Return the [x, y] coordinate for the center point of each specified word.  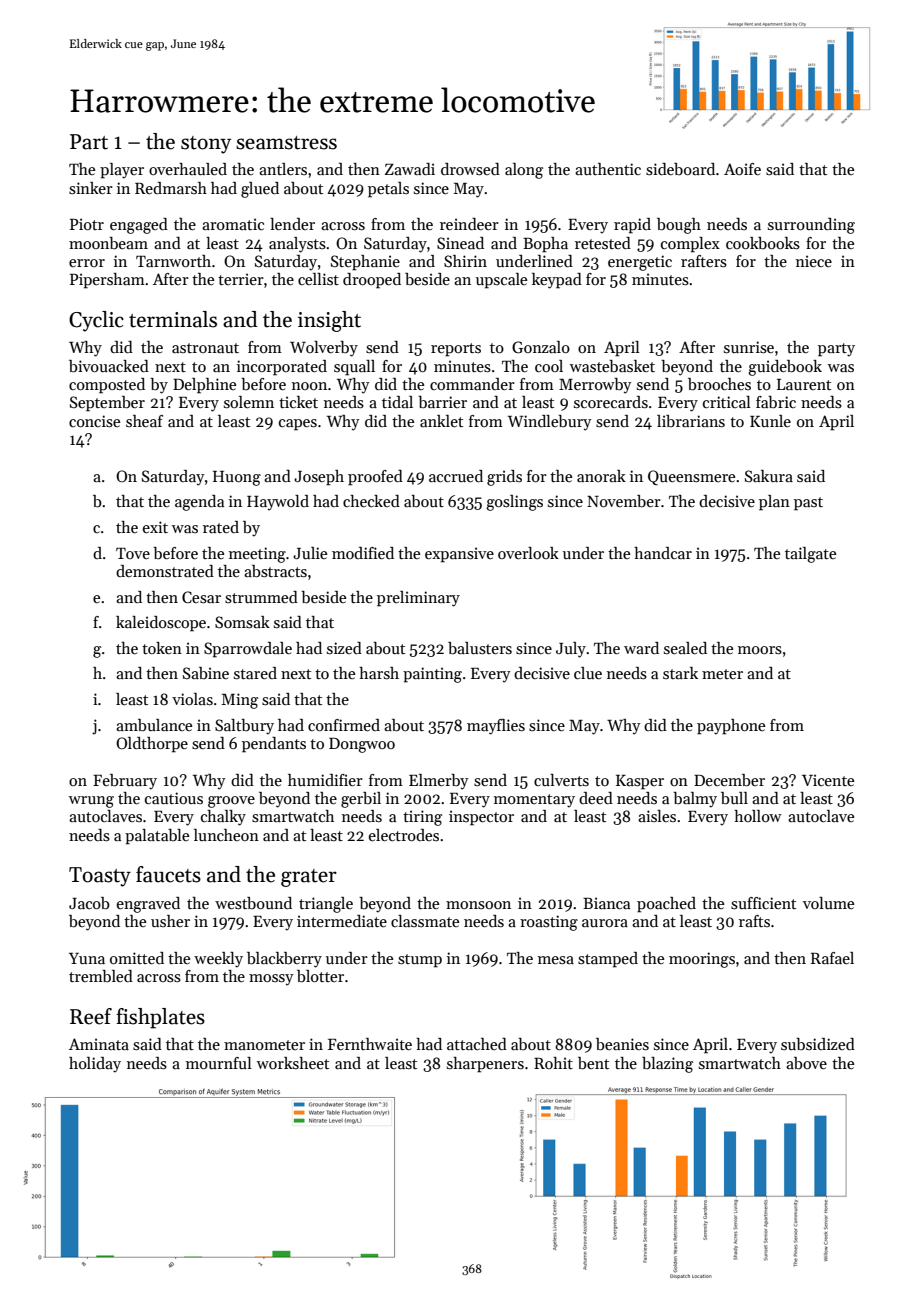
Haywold [278, 503]
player [122, 171]
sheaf [144, 421]
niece [814, 261]
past [808, 504]
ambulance [154, 725]
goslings [514, 503]
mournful [219, 1063]
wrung [91, 802]
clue [588, 673]
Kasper [640, 782]
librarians [691, 421]
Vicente [828, 780]
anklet [441, 421]
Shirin [465, 261]
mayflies [496, 727]
